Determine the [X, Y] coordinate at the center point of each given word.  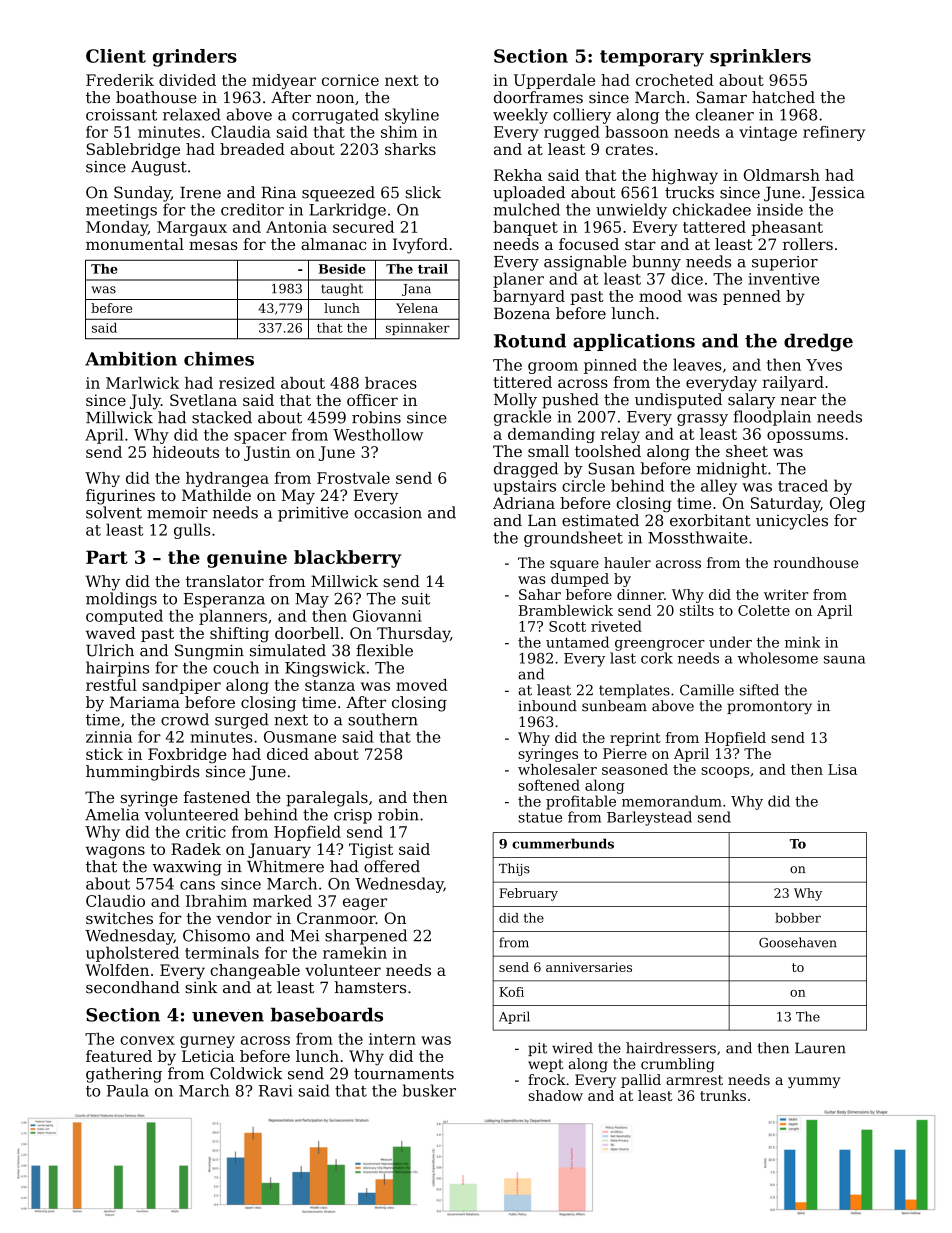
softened [549, 785]
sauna [844, 660]
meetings [121, 211]
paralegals [327, 799]
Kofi [511, 992]
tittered [522, 382]
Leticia [208, 1056]
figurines [120, 497]
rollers [808, 244]
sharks [410, 149]
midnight [731, 470]
